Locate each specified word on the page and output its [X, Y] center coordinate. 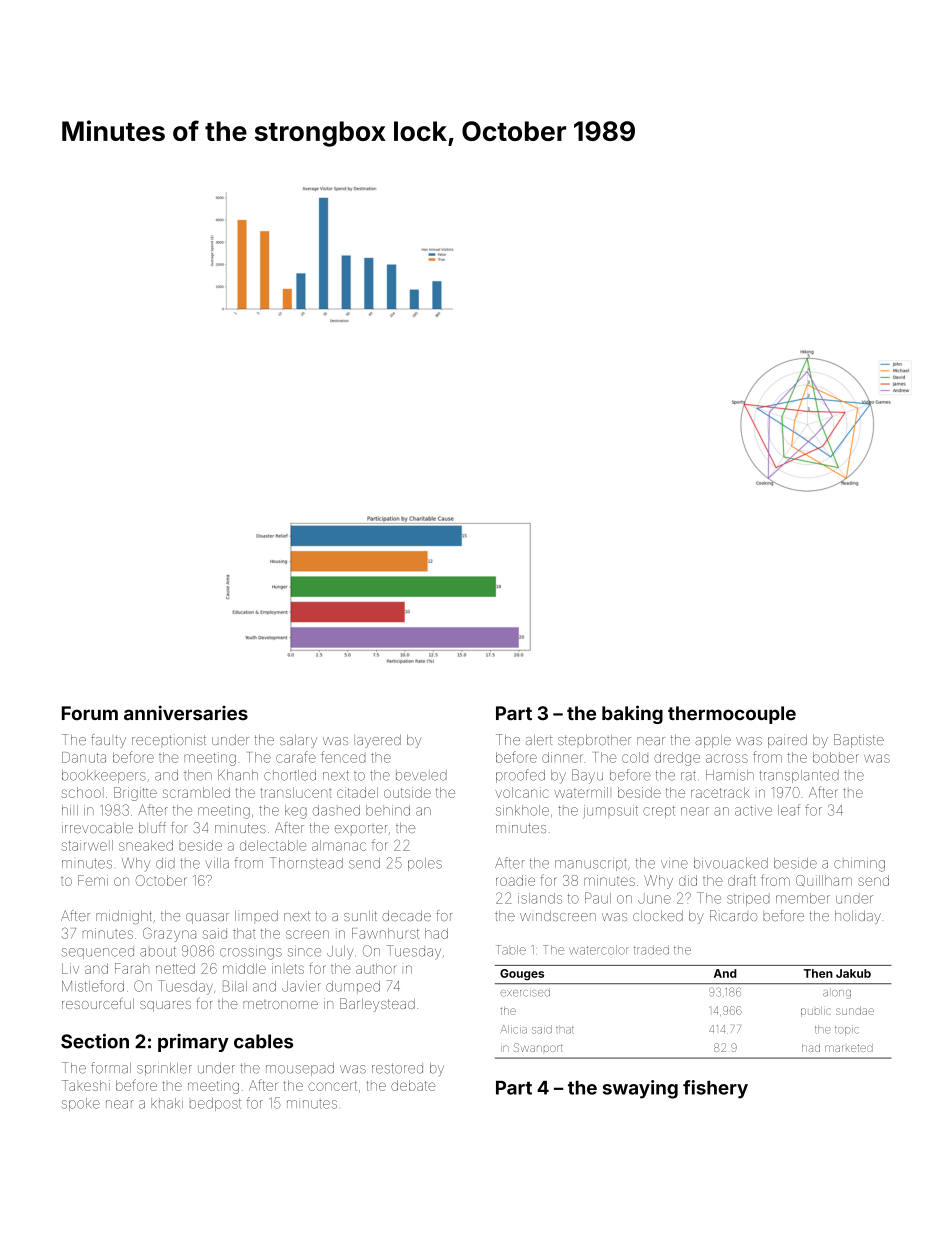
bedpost [215, 1104]
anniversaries [186, 713]
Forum [90, 713]
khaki [167, 1103]
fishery [715, 1089]
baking [632, 714]
